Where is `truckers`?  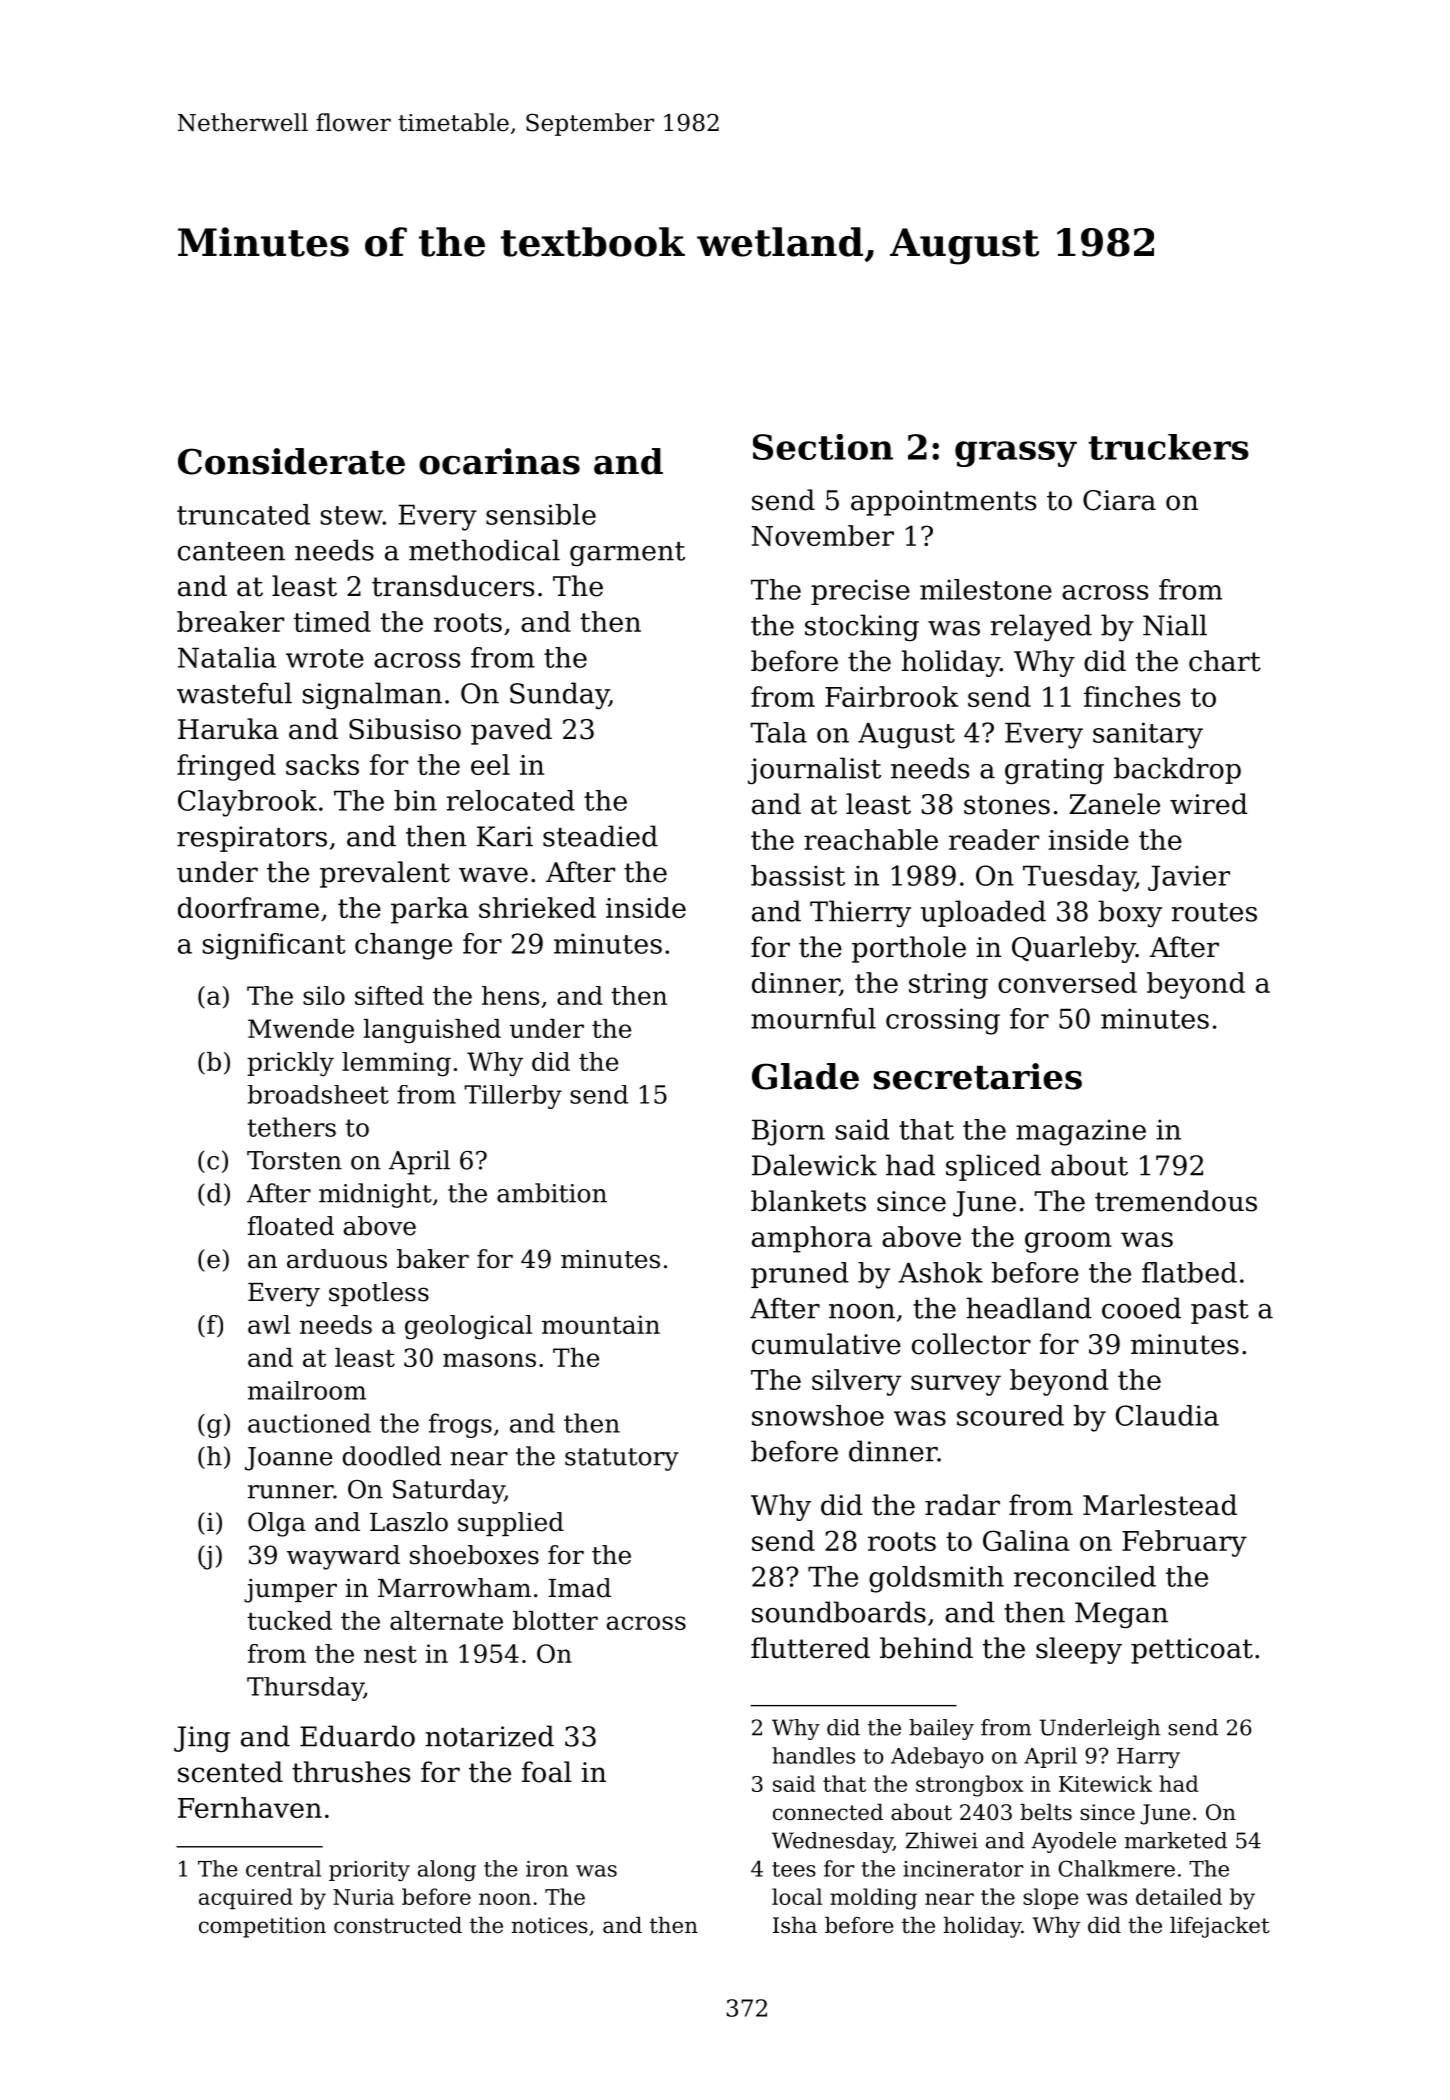
truckers is located at coordinates (1169, 447).
